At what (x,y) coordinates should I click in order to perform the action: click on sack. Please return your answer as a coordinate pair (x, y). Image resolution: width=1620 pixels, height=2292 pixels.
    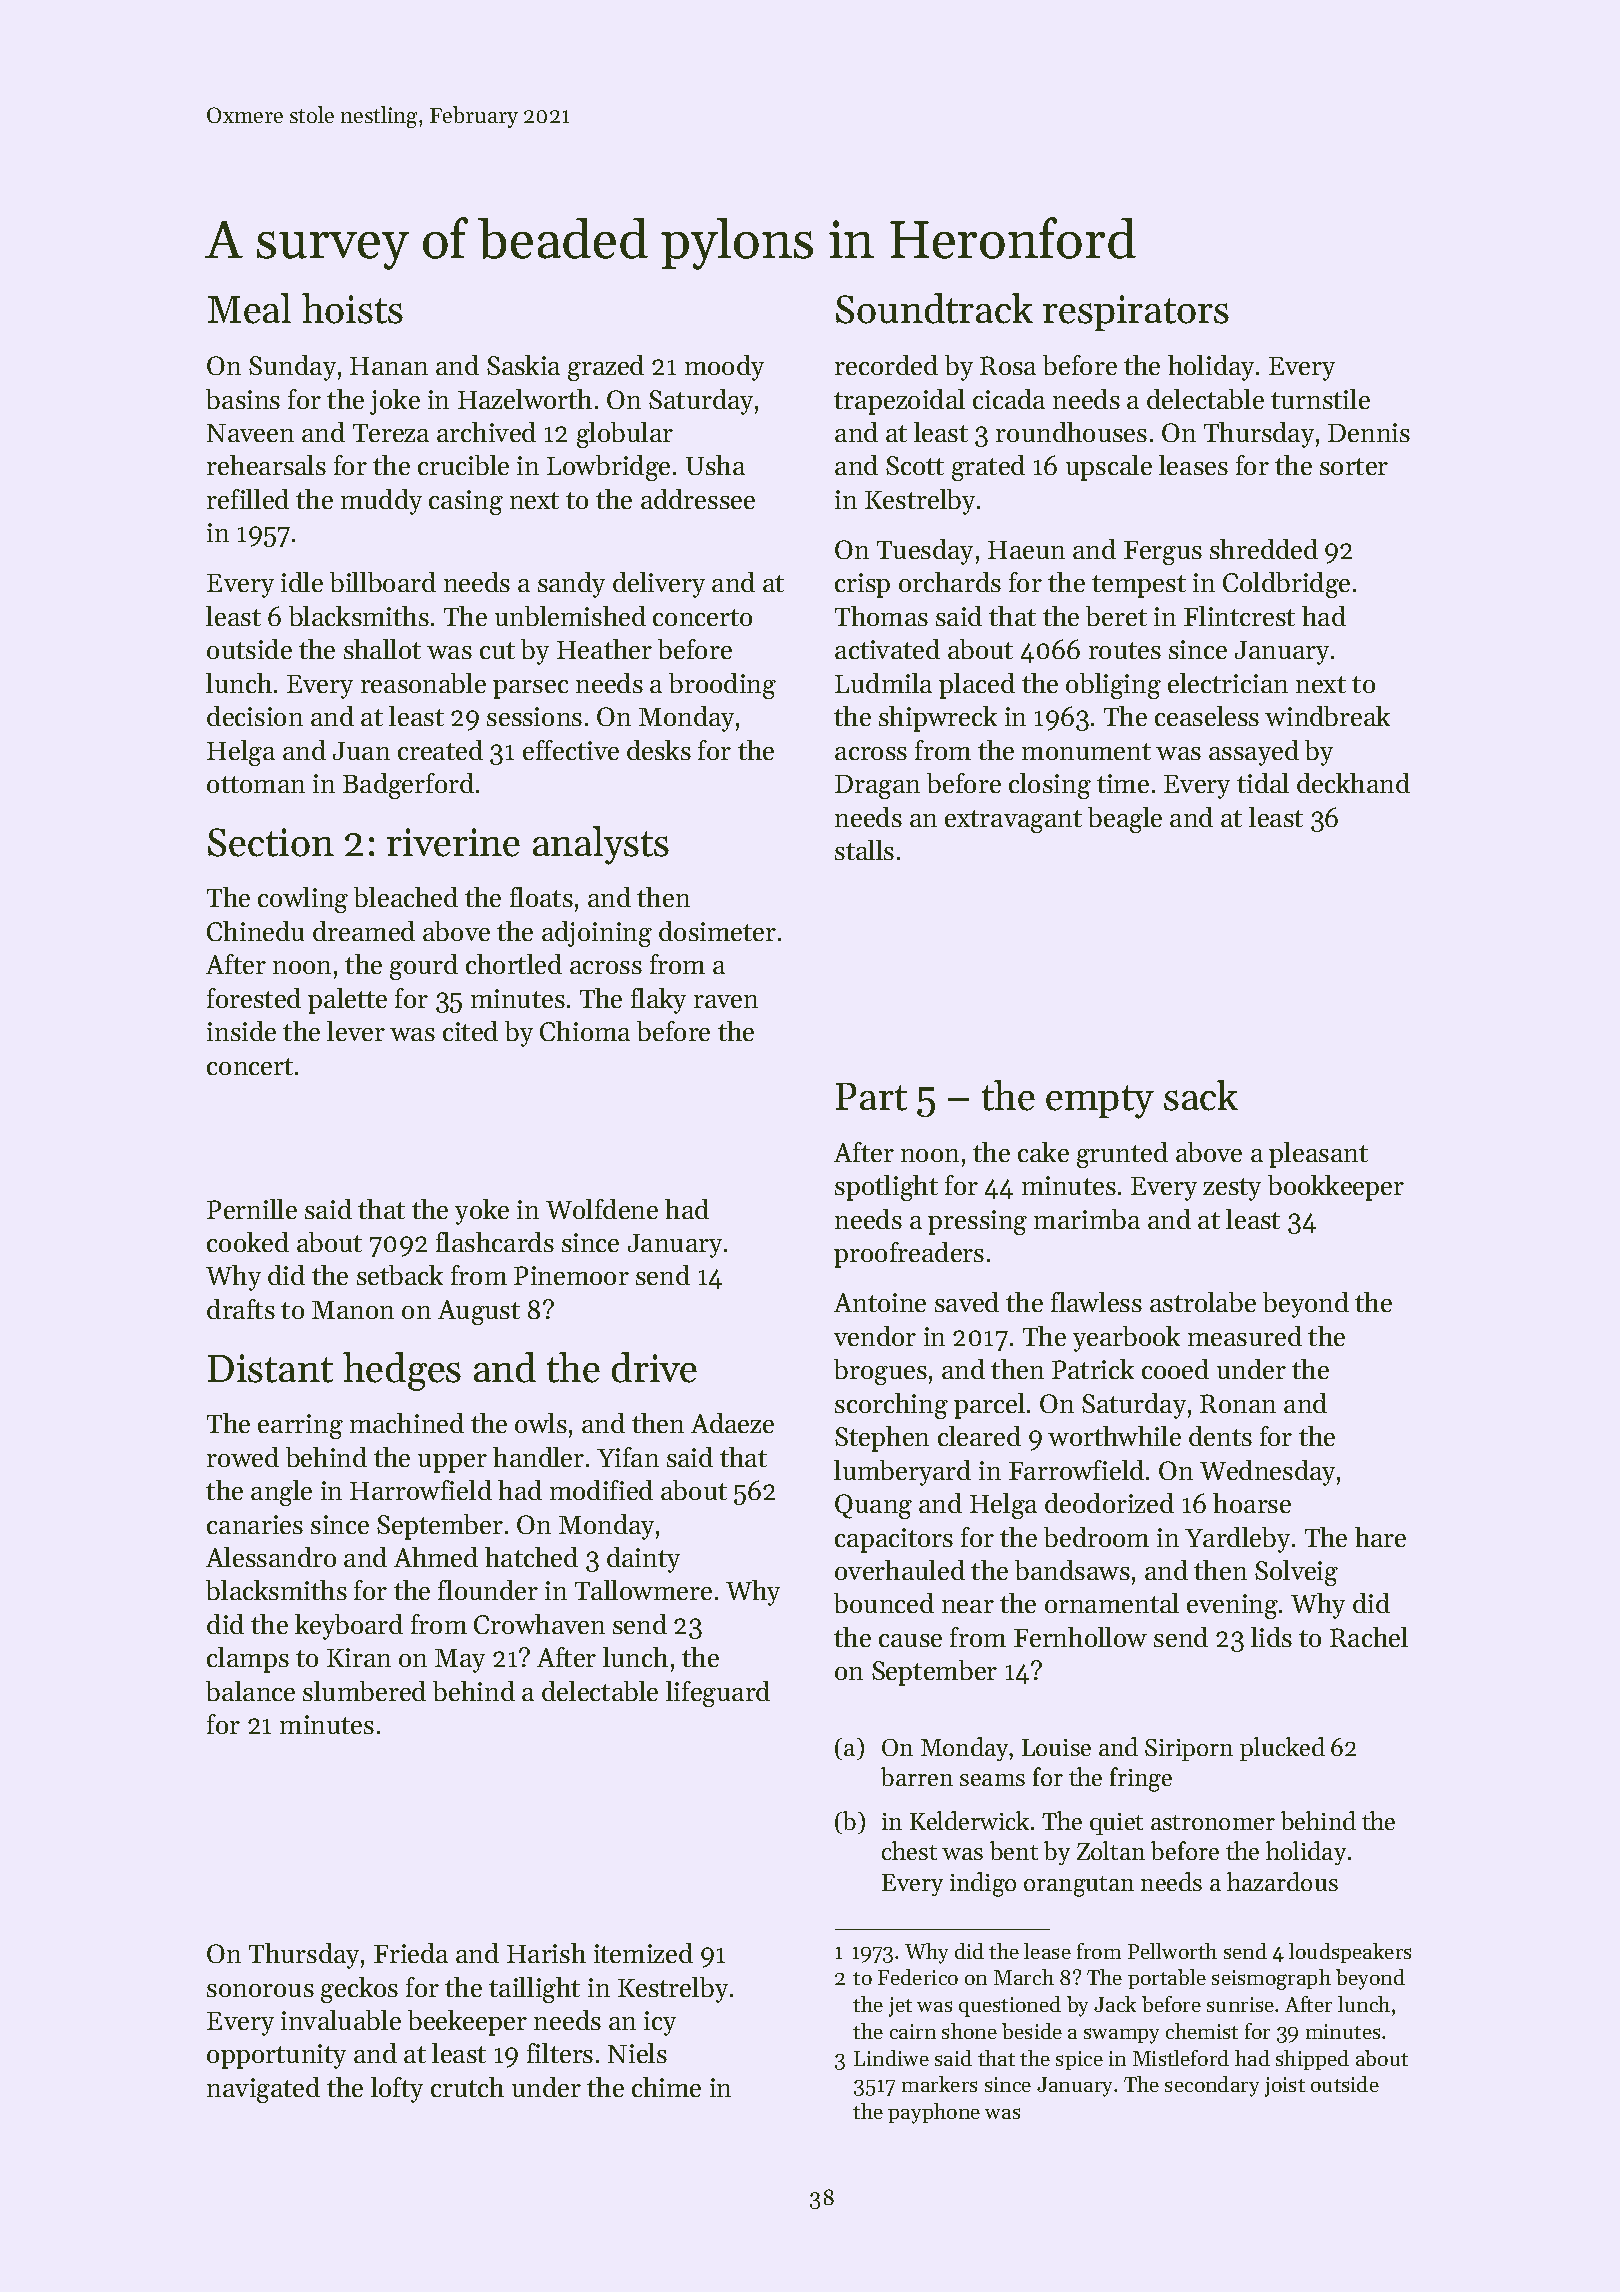
    Looking at the image, I should click on (1201, 1095).
